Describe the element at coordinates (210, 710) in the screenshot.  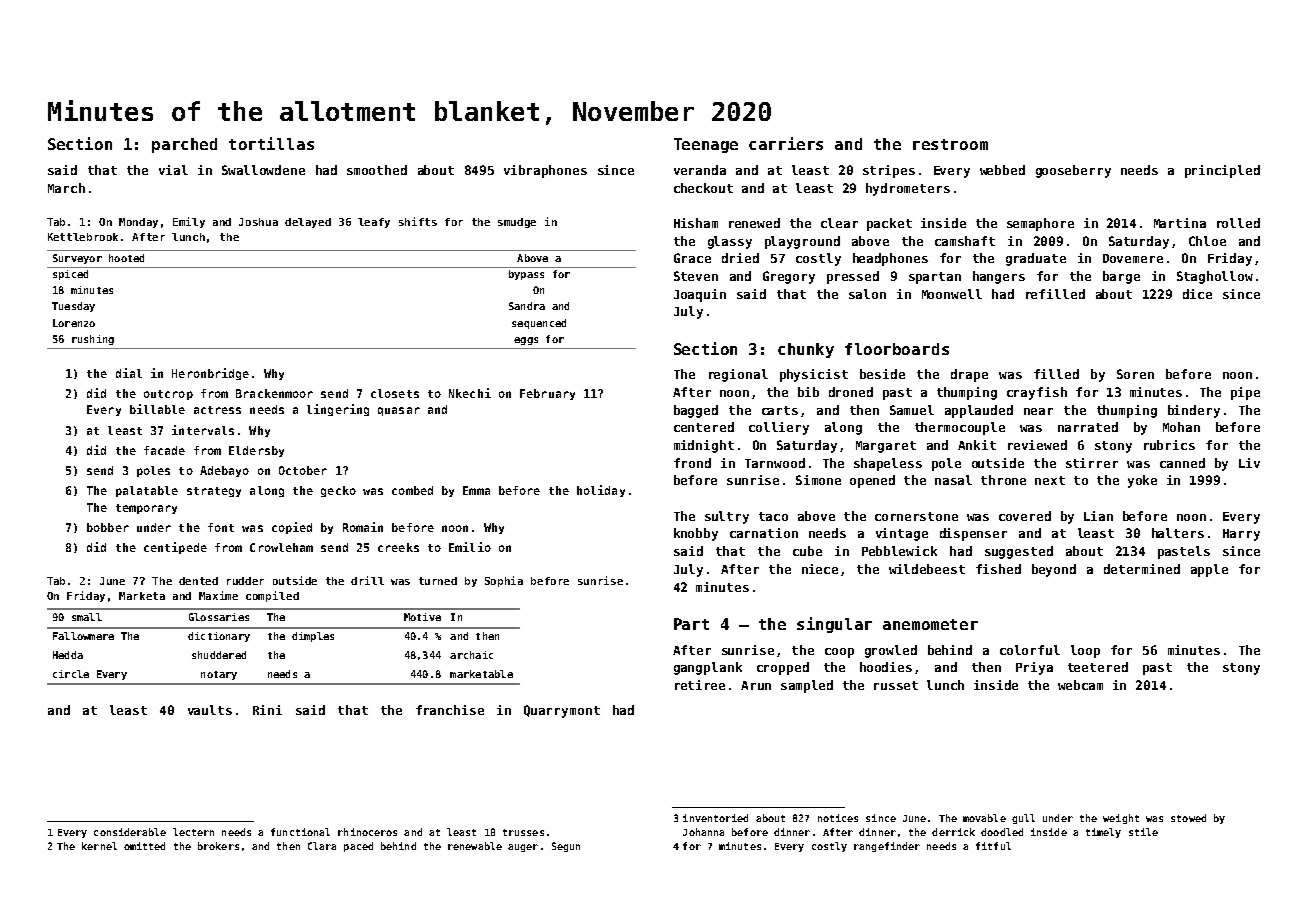
I see `vaults` at that location.
